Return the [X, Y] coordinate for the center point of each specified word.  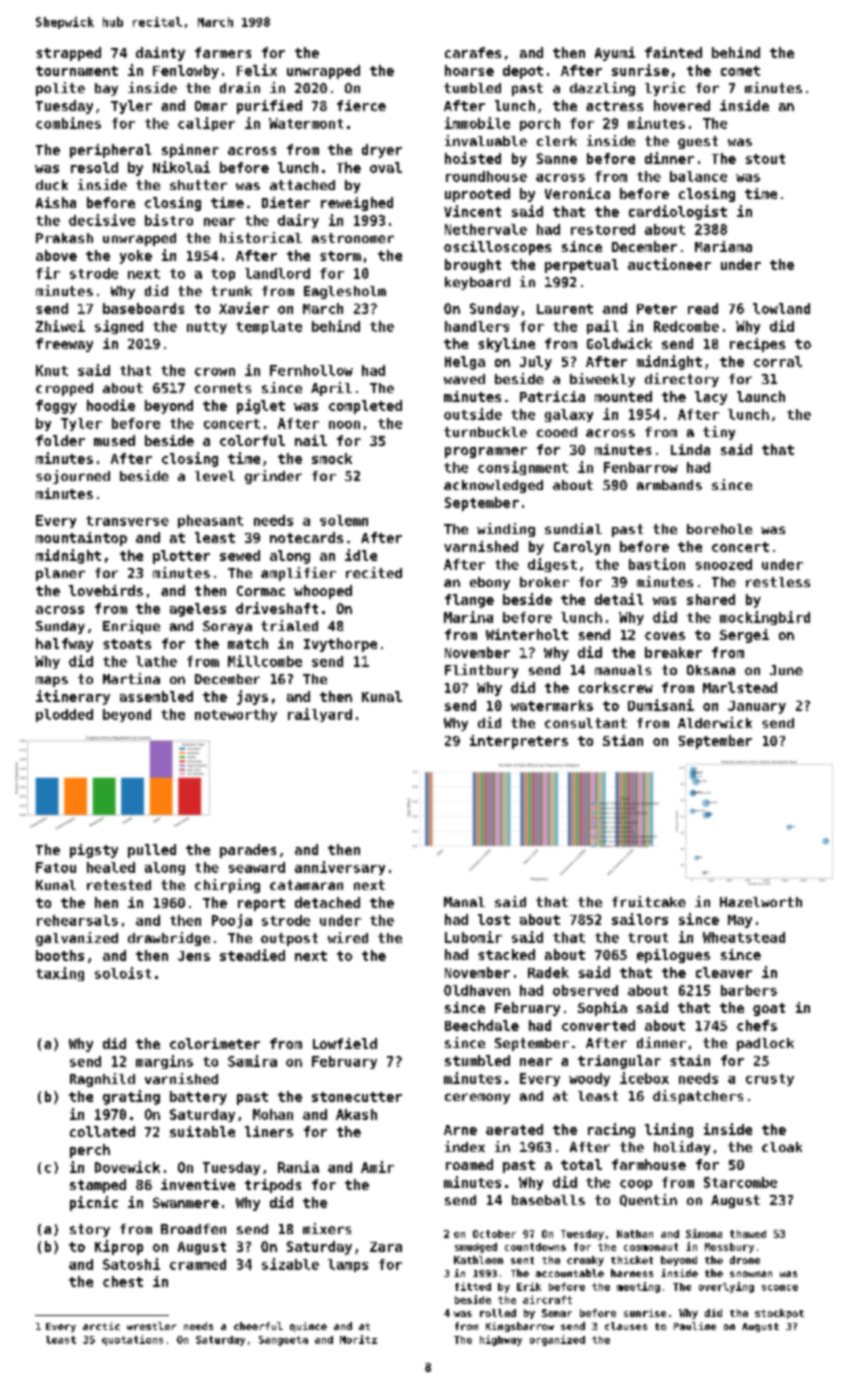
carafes [473, 52]
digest [552, 565]
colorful [252, 440]
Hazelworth [761, 902]
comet [740, 71]
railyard [320, 715]
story [90, 1230]
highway [501, 1340]
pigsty [94, 851]
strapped [68, 54]
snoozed [724, 564]
